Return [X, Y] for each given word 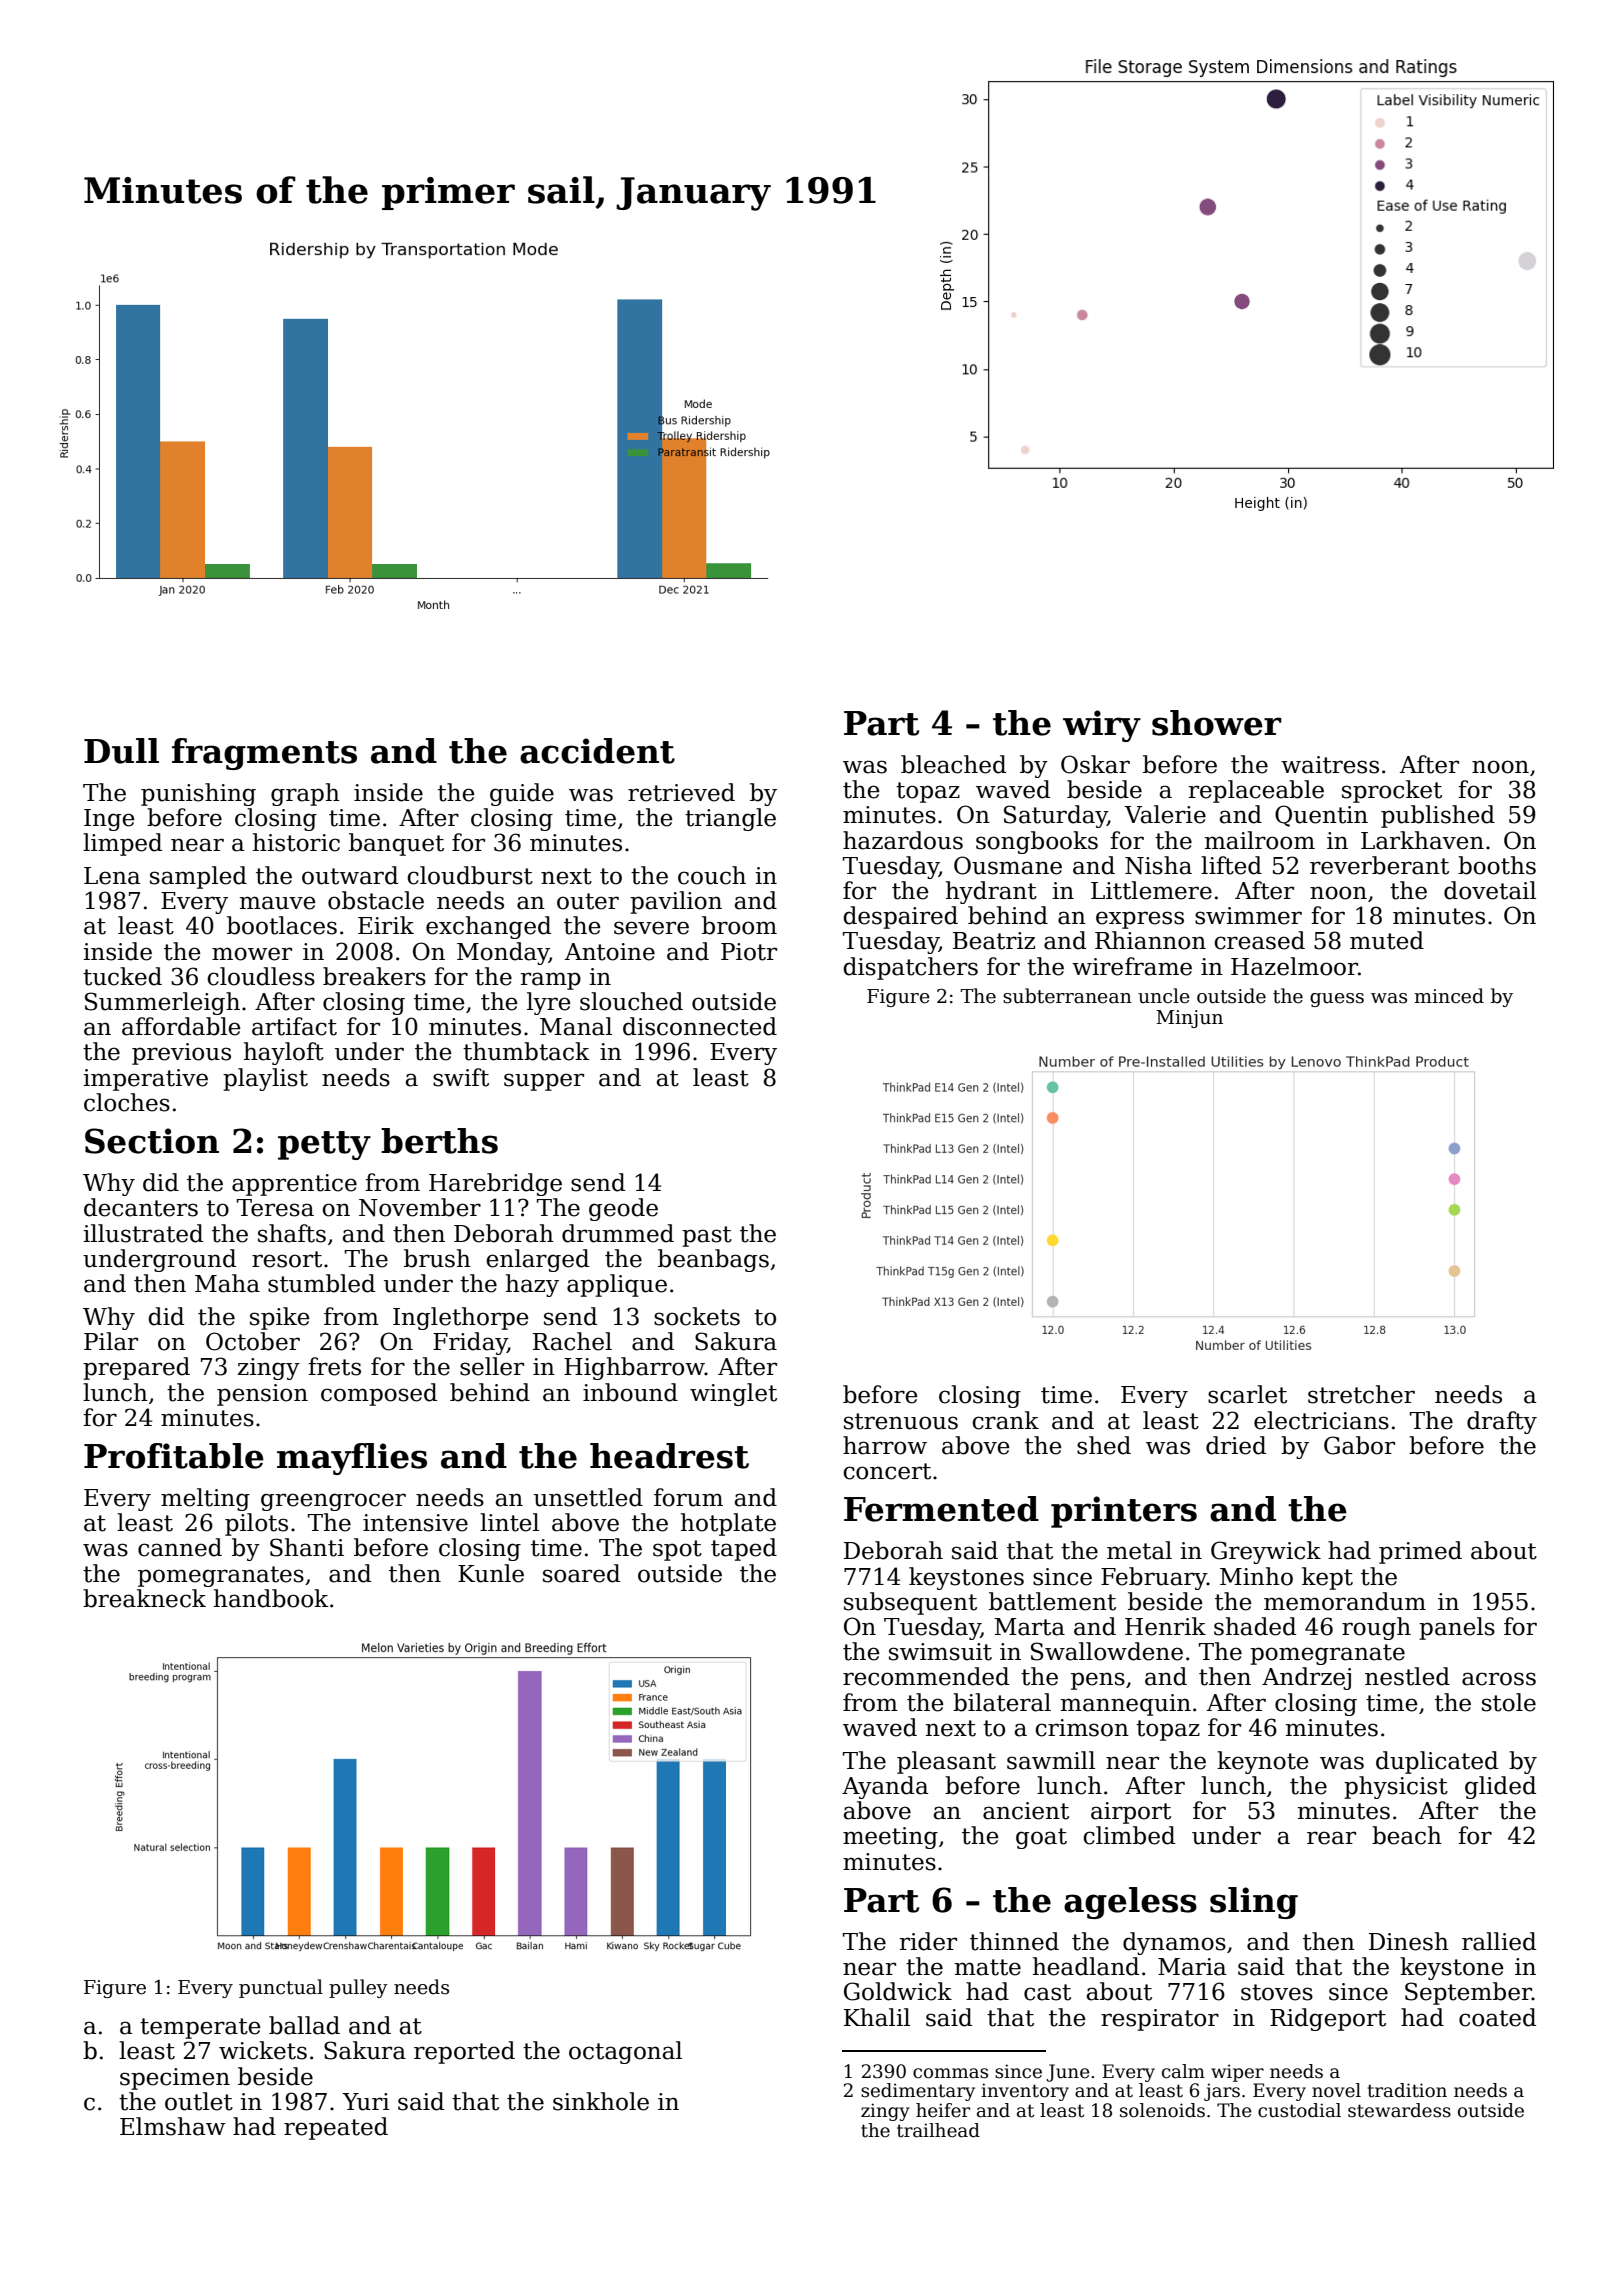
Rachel [572, 1341]
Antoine [610, 952]
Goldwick [898, 1991]
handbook [271, 1598]
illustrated [143, 1233]
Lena [112, 876]
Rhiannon [1150, 940]
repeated [336, 2128]
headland [1086, 1966]
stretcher [1361, 1394]
